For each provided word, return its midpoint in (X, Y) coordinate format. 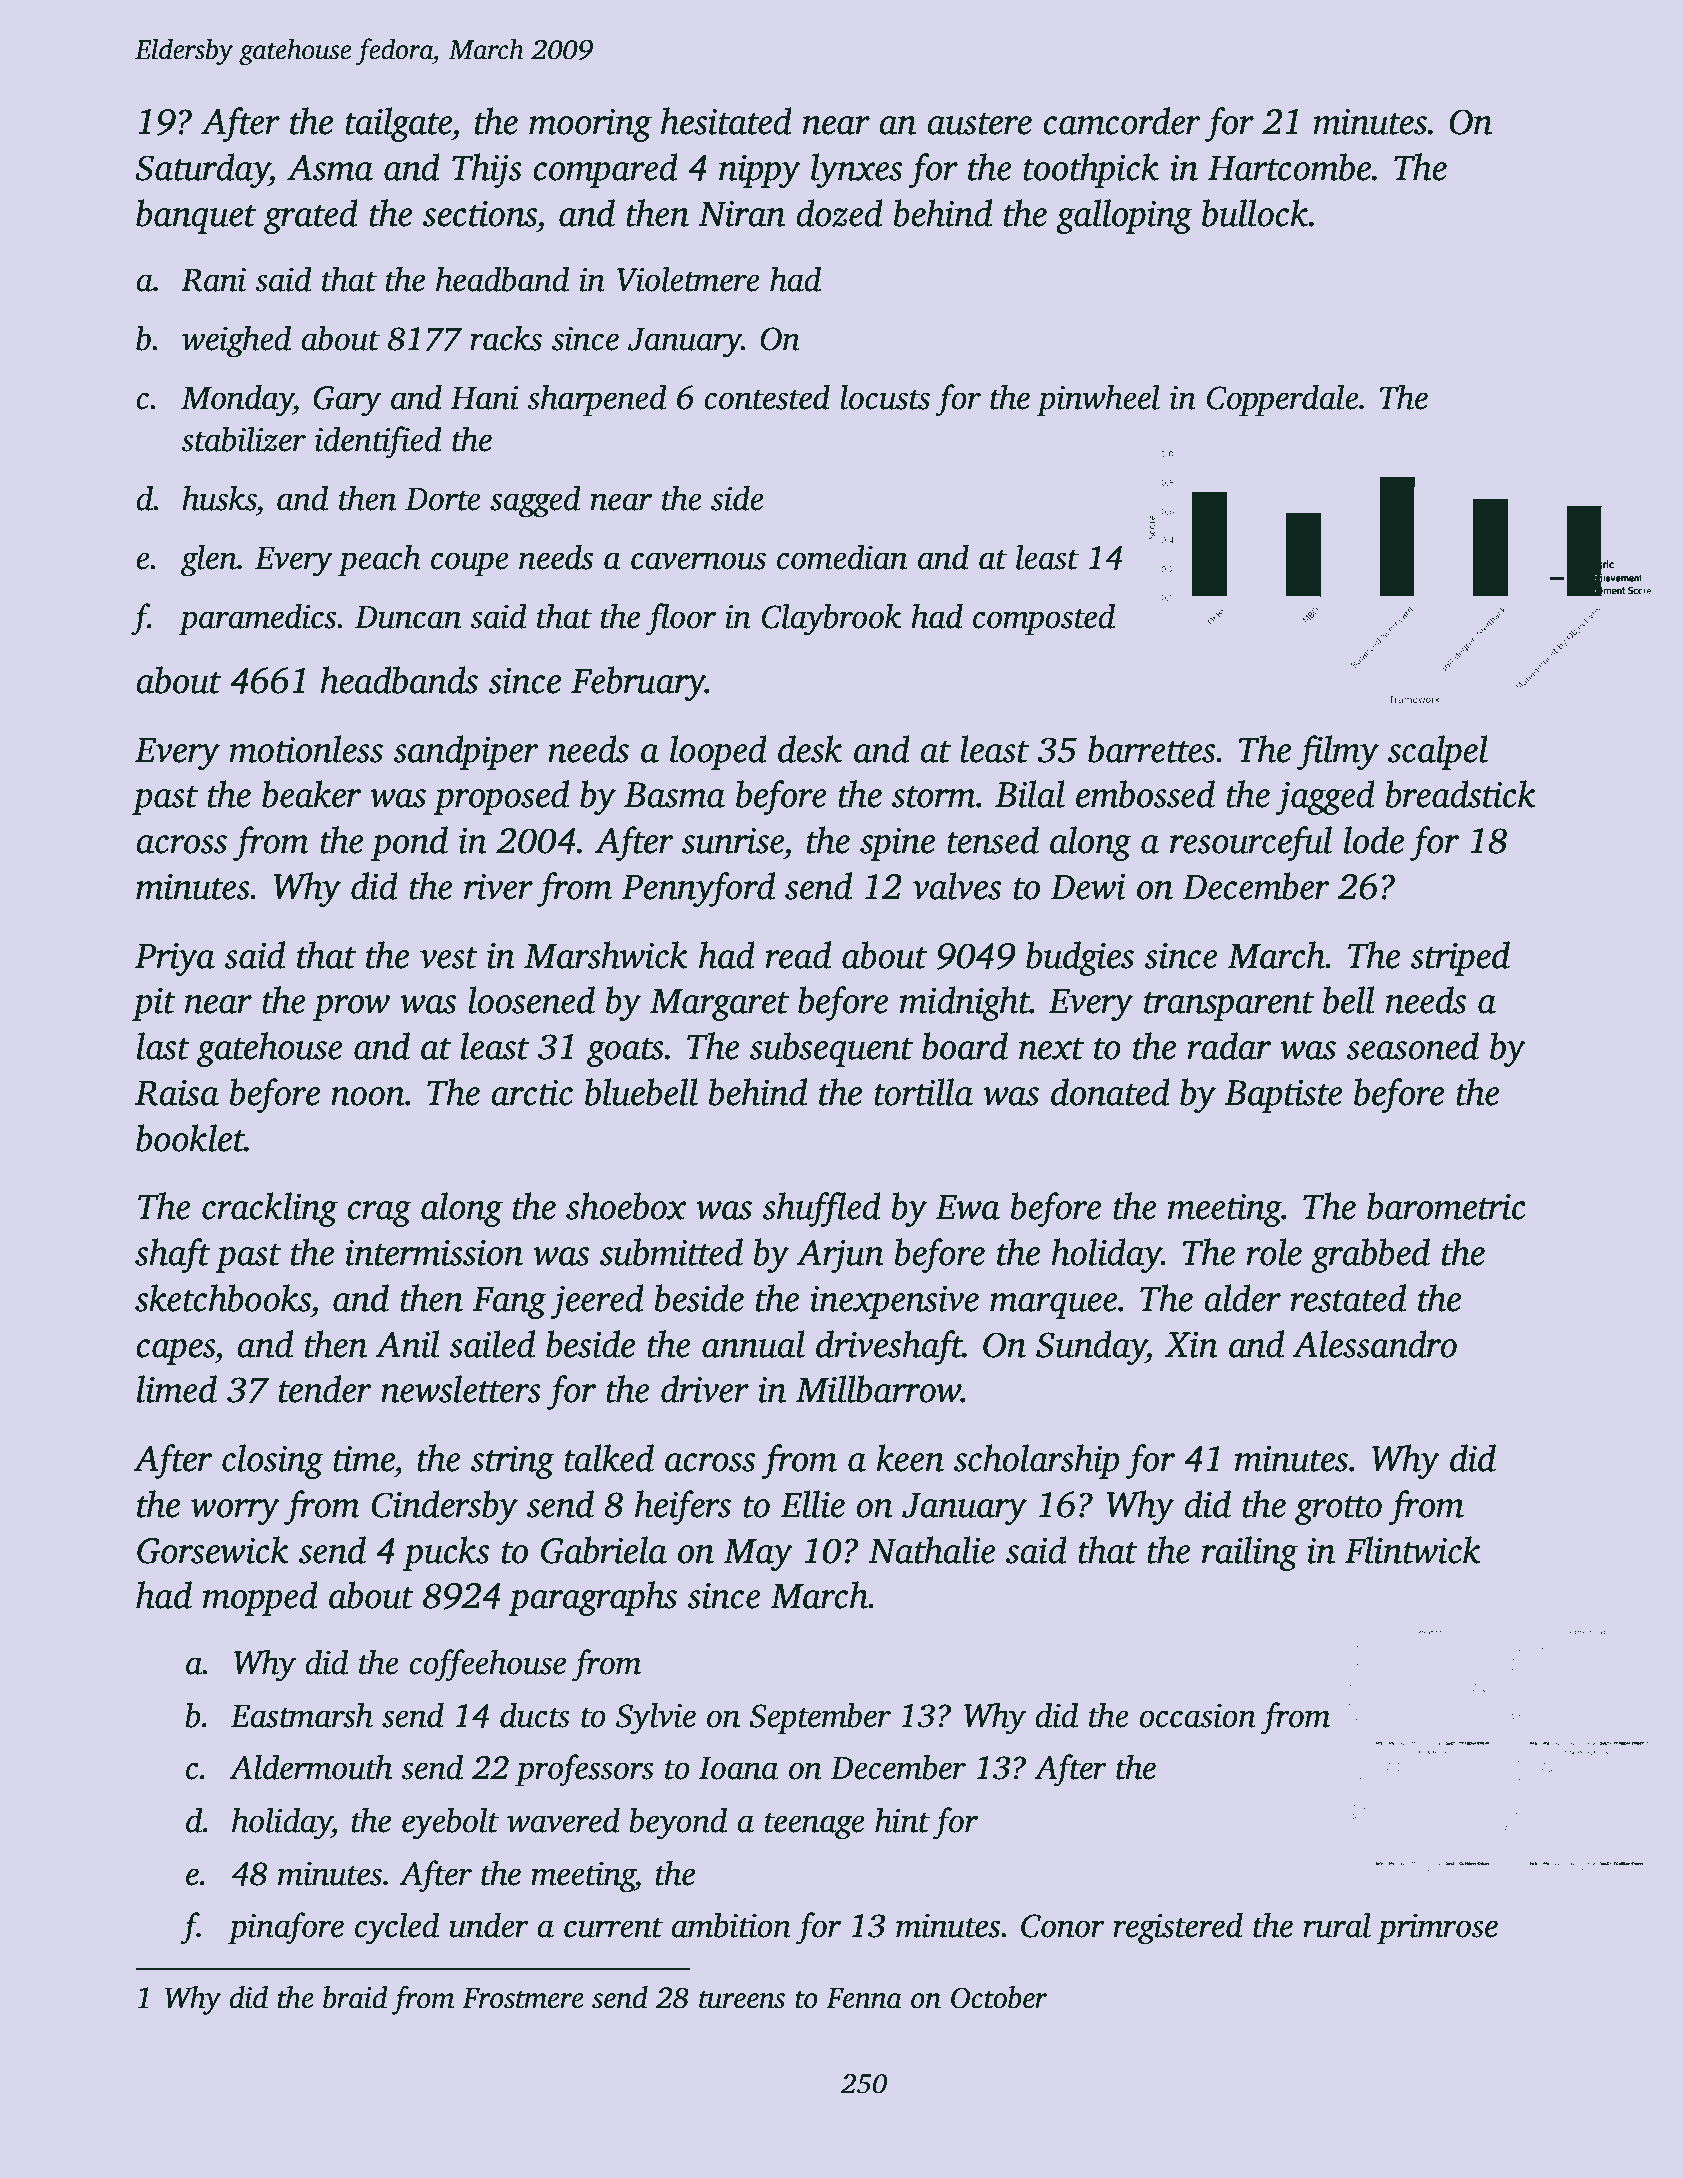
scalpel (1438, 752)
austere (979, 124)
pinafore (286, 1928)
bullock (1255, 213)
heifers (683, 1507)
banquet (196, 216)
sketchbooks (223, 1298)
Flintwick (1413, 1550)
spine (897, 844)
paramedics (257, 619)
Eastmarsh (301, 1715)
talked (609, 1458)
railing (1250, 1553)
